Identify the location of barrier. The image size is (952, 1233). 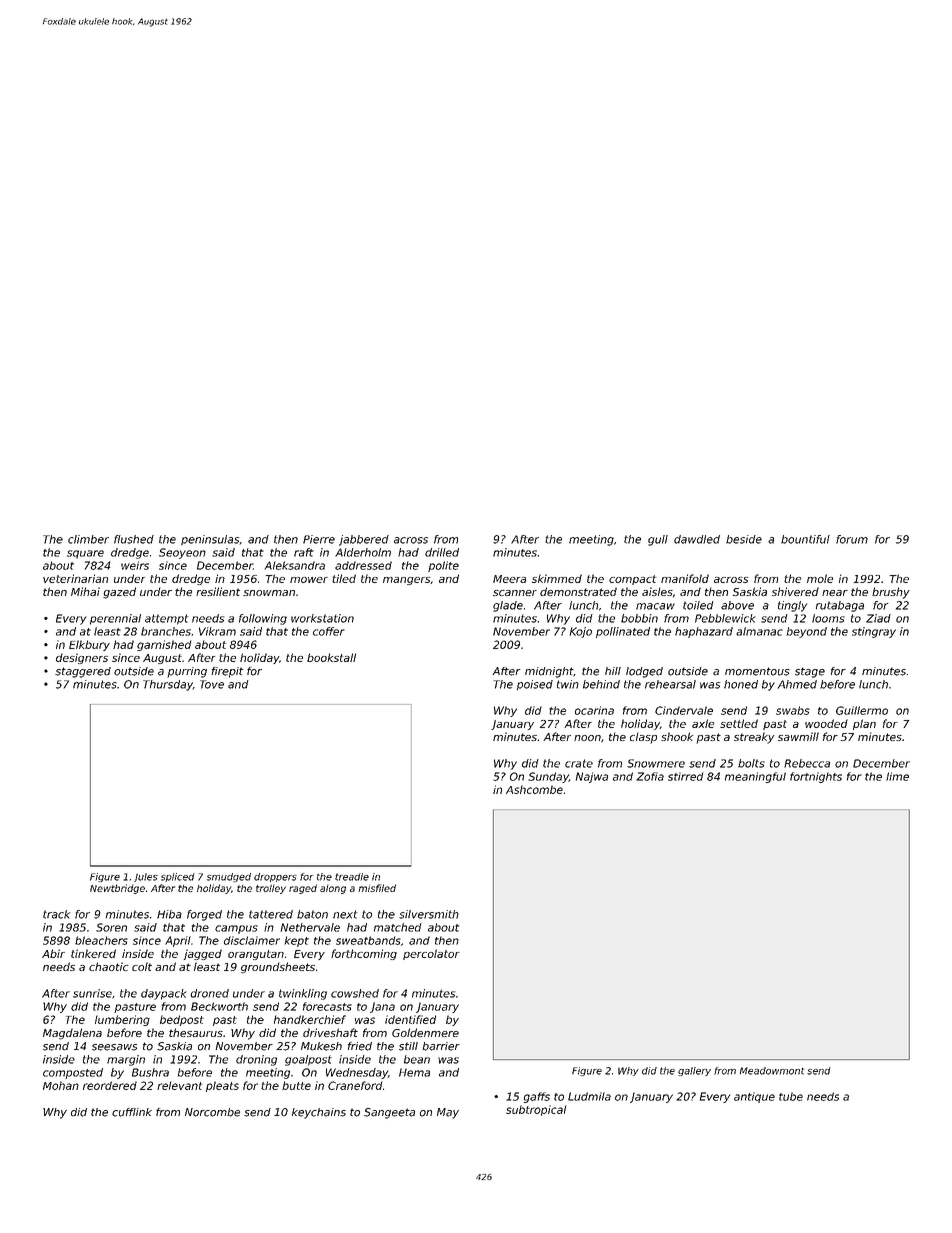
(441, 1046).
